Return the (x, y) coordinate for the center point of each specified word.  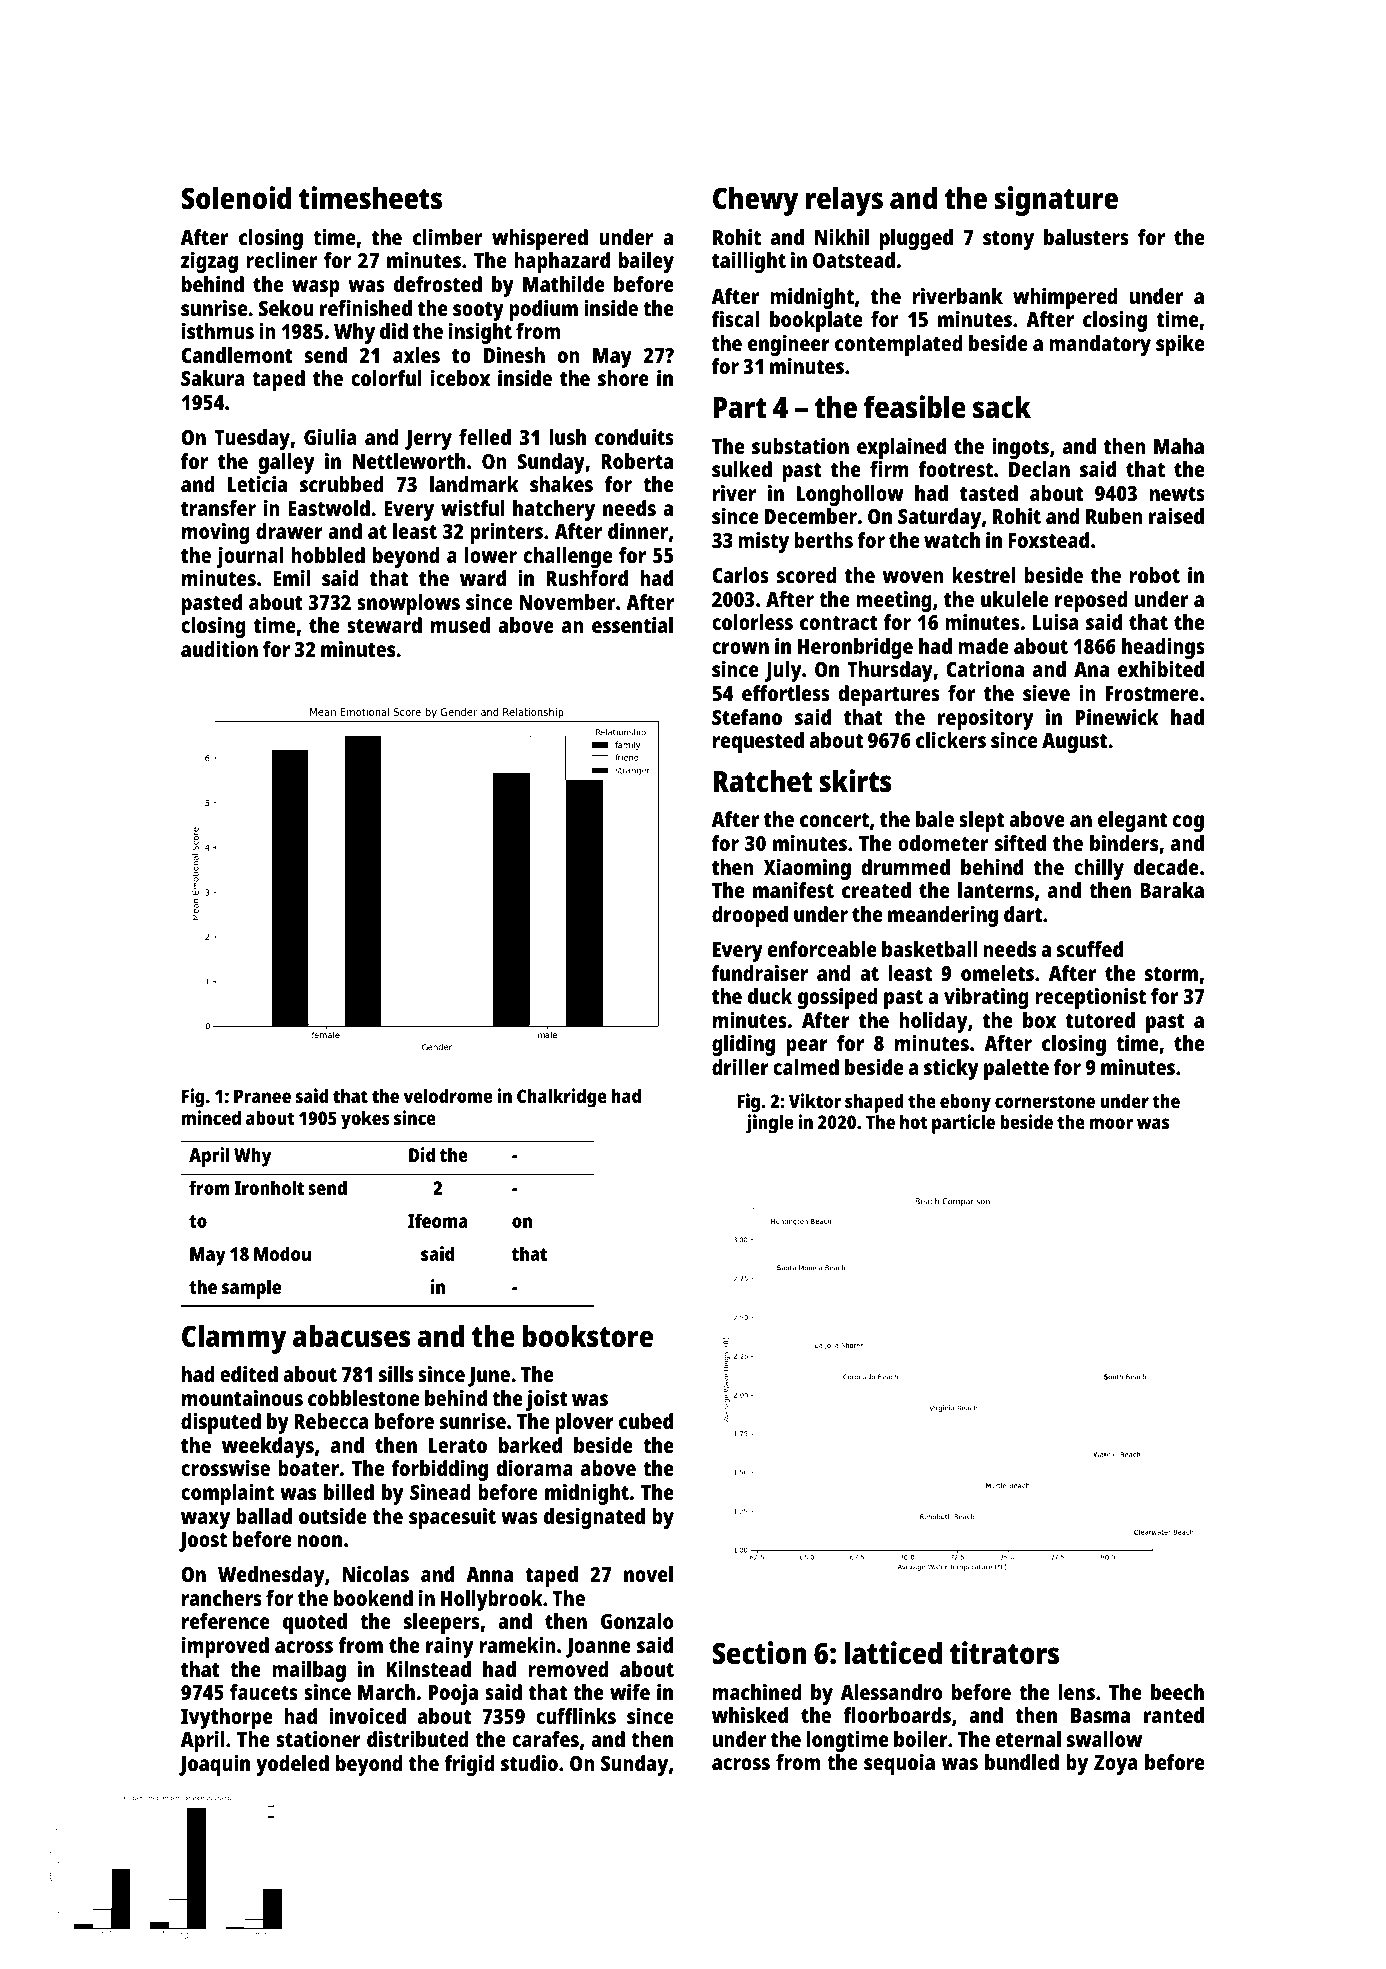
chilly (1099, 869)
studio (529, 1763)
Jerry (428, 440)
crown (740, 648)
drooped (750, 916)
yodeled (292, 1765)
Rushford (587, 578)
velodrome (448, 1095)
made (983, 646)
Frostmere (1152, 693)
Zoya (1115, 1765)
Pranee (262, 1096)
